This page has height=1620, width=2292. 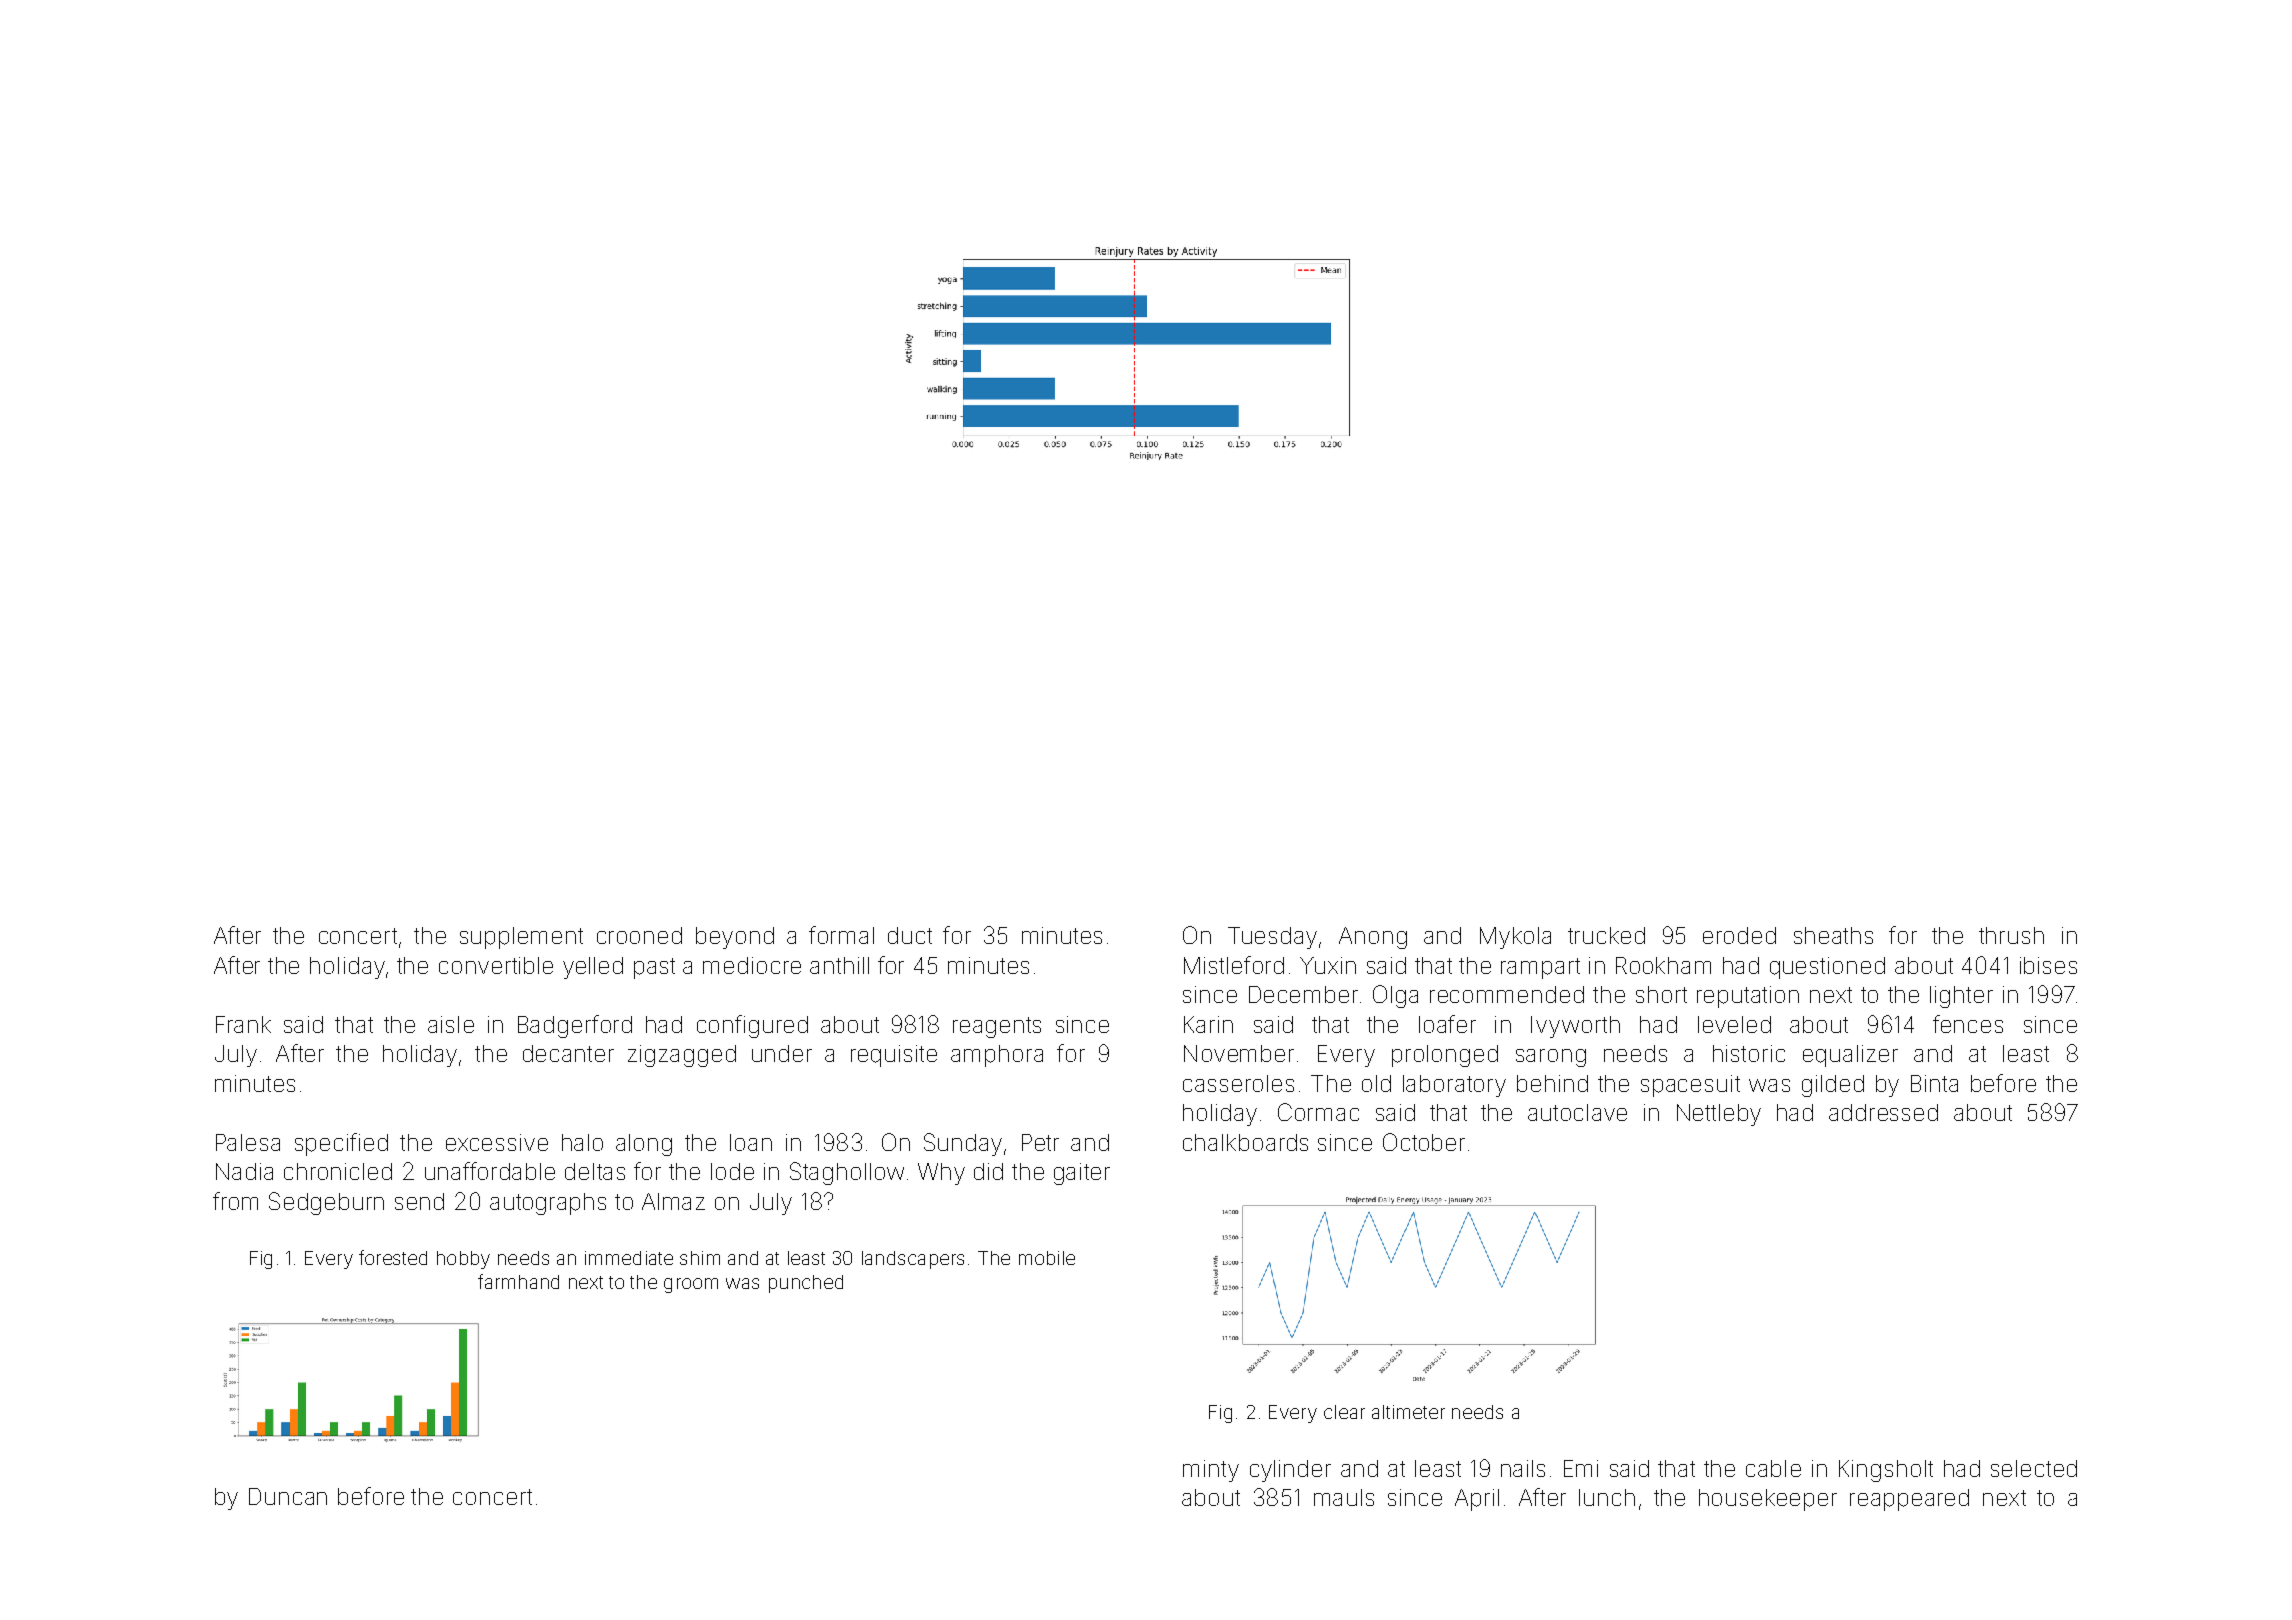 I want to click on landscapers, so click(x=913, y=1260).
